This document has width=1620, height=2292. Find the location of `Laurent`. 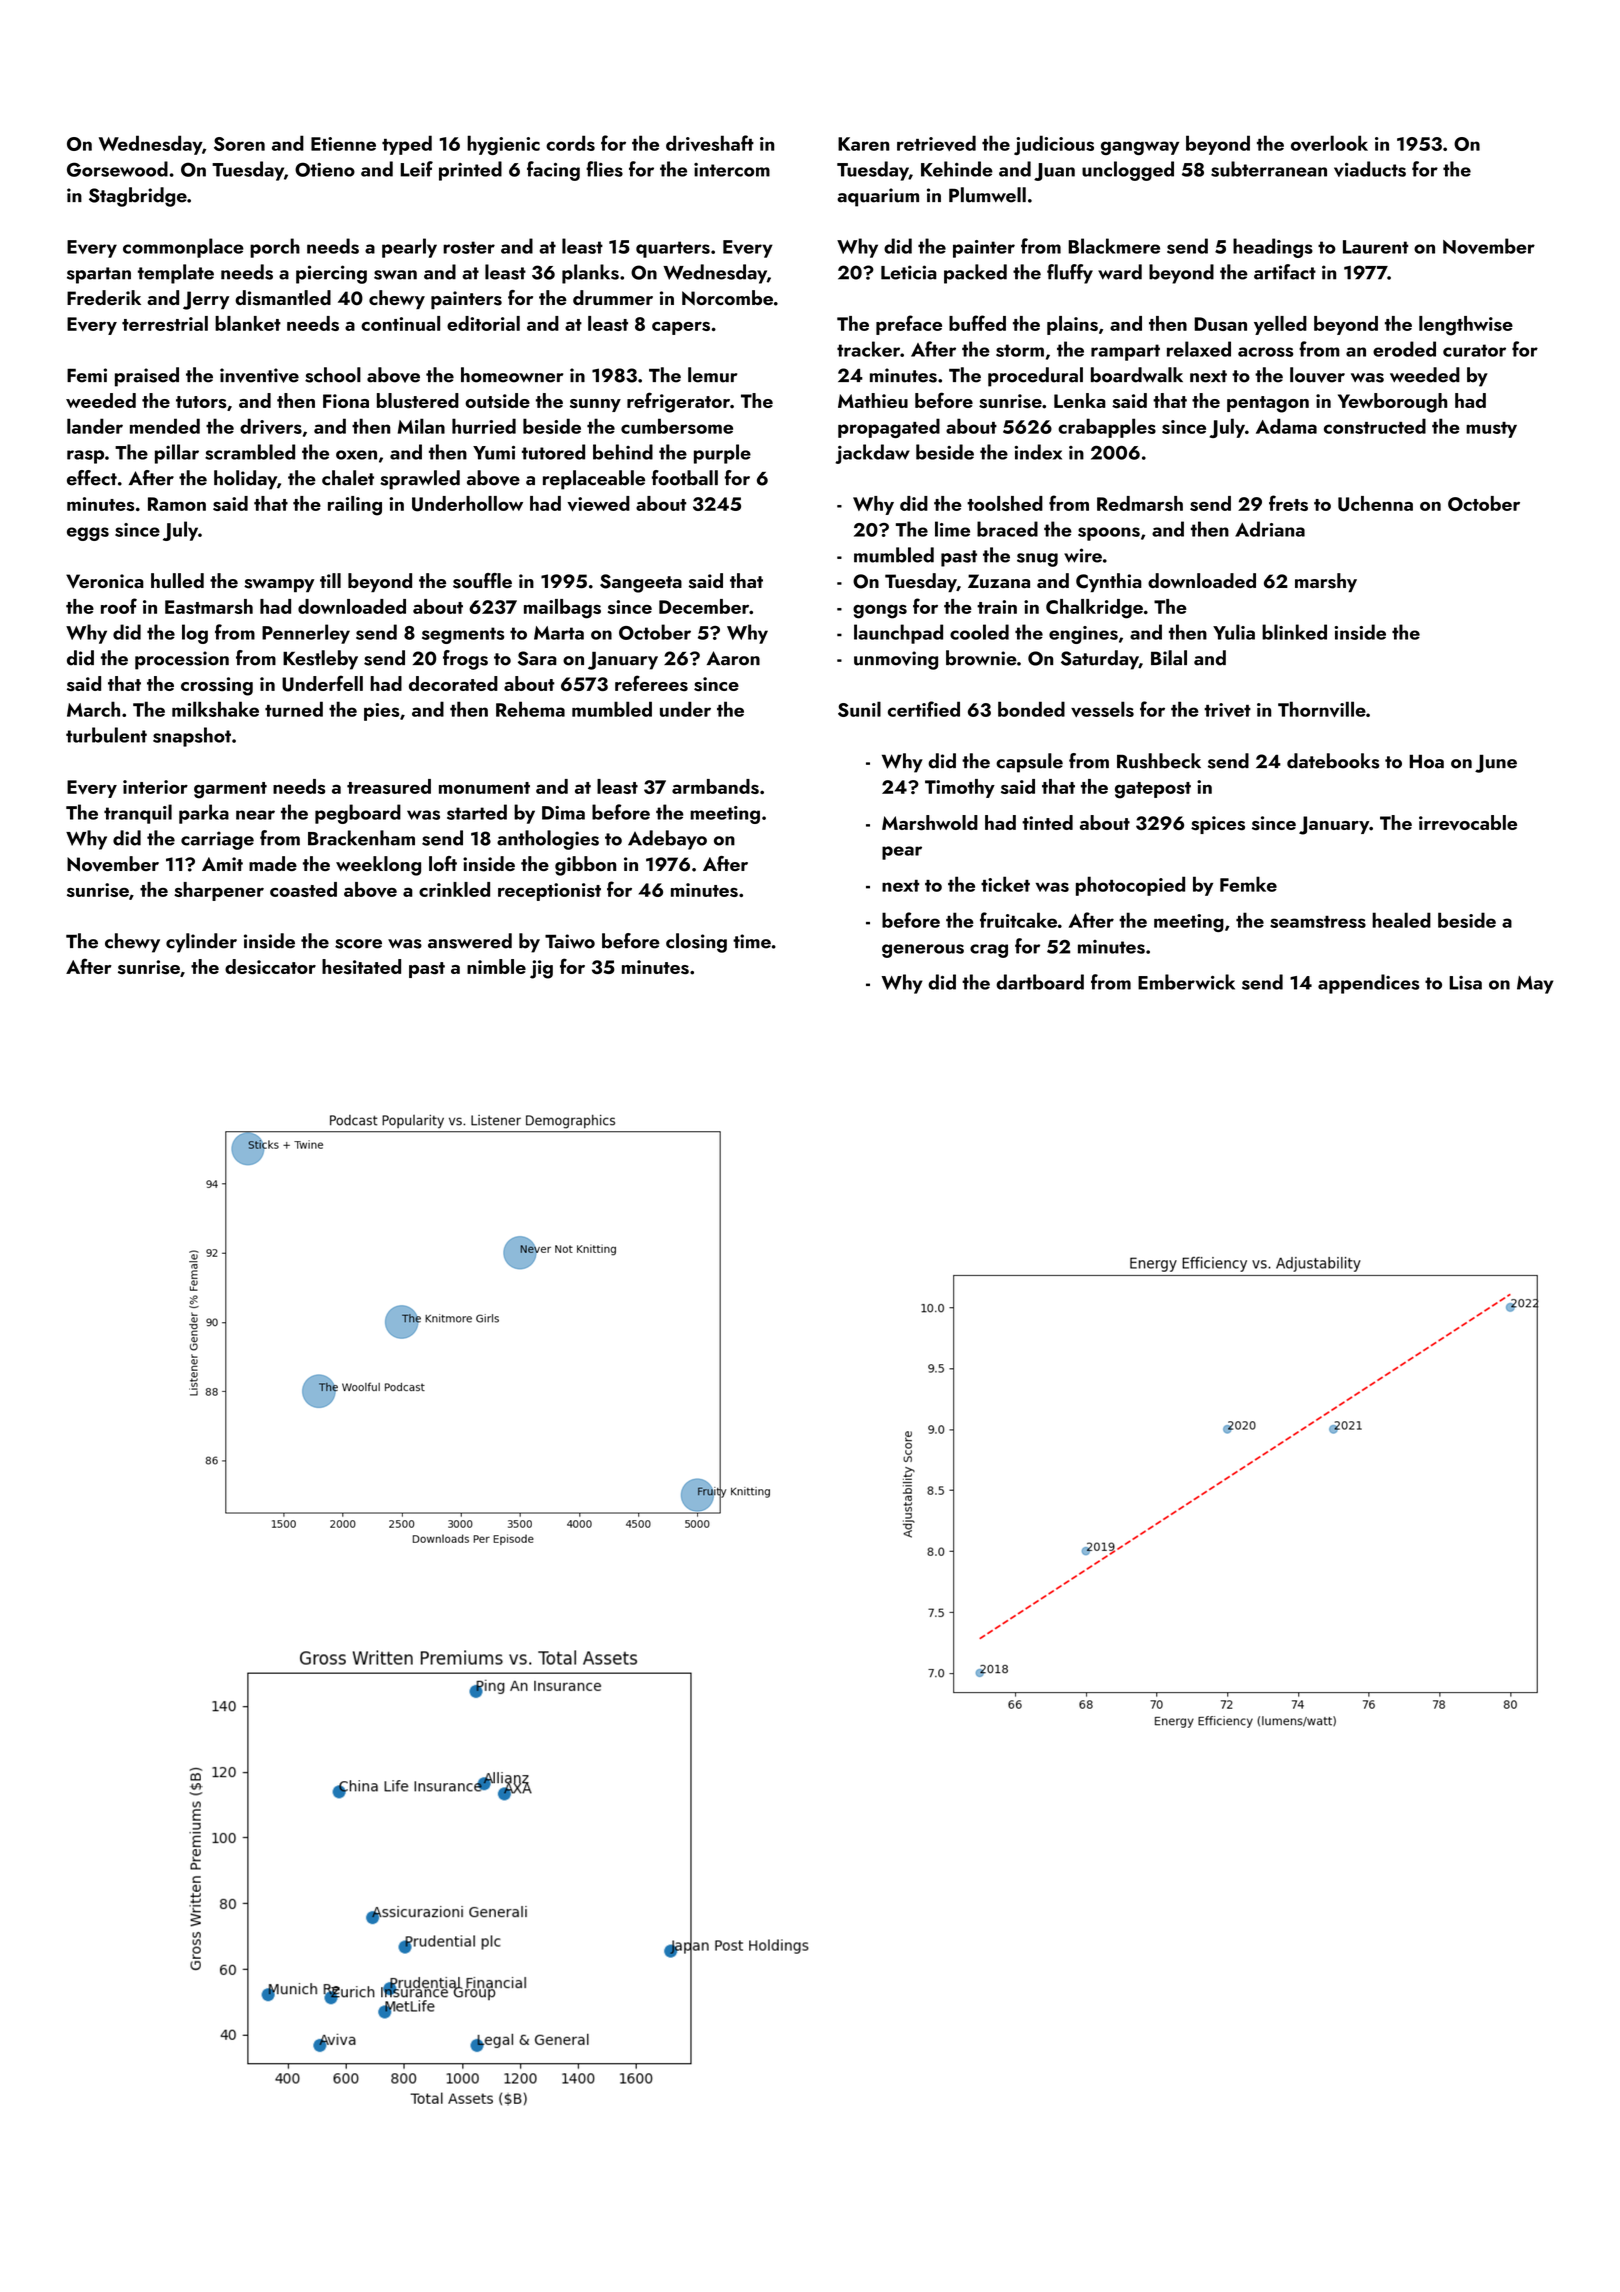

Laurent is located at coordinates (1376, 247).
